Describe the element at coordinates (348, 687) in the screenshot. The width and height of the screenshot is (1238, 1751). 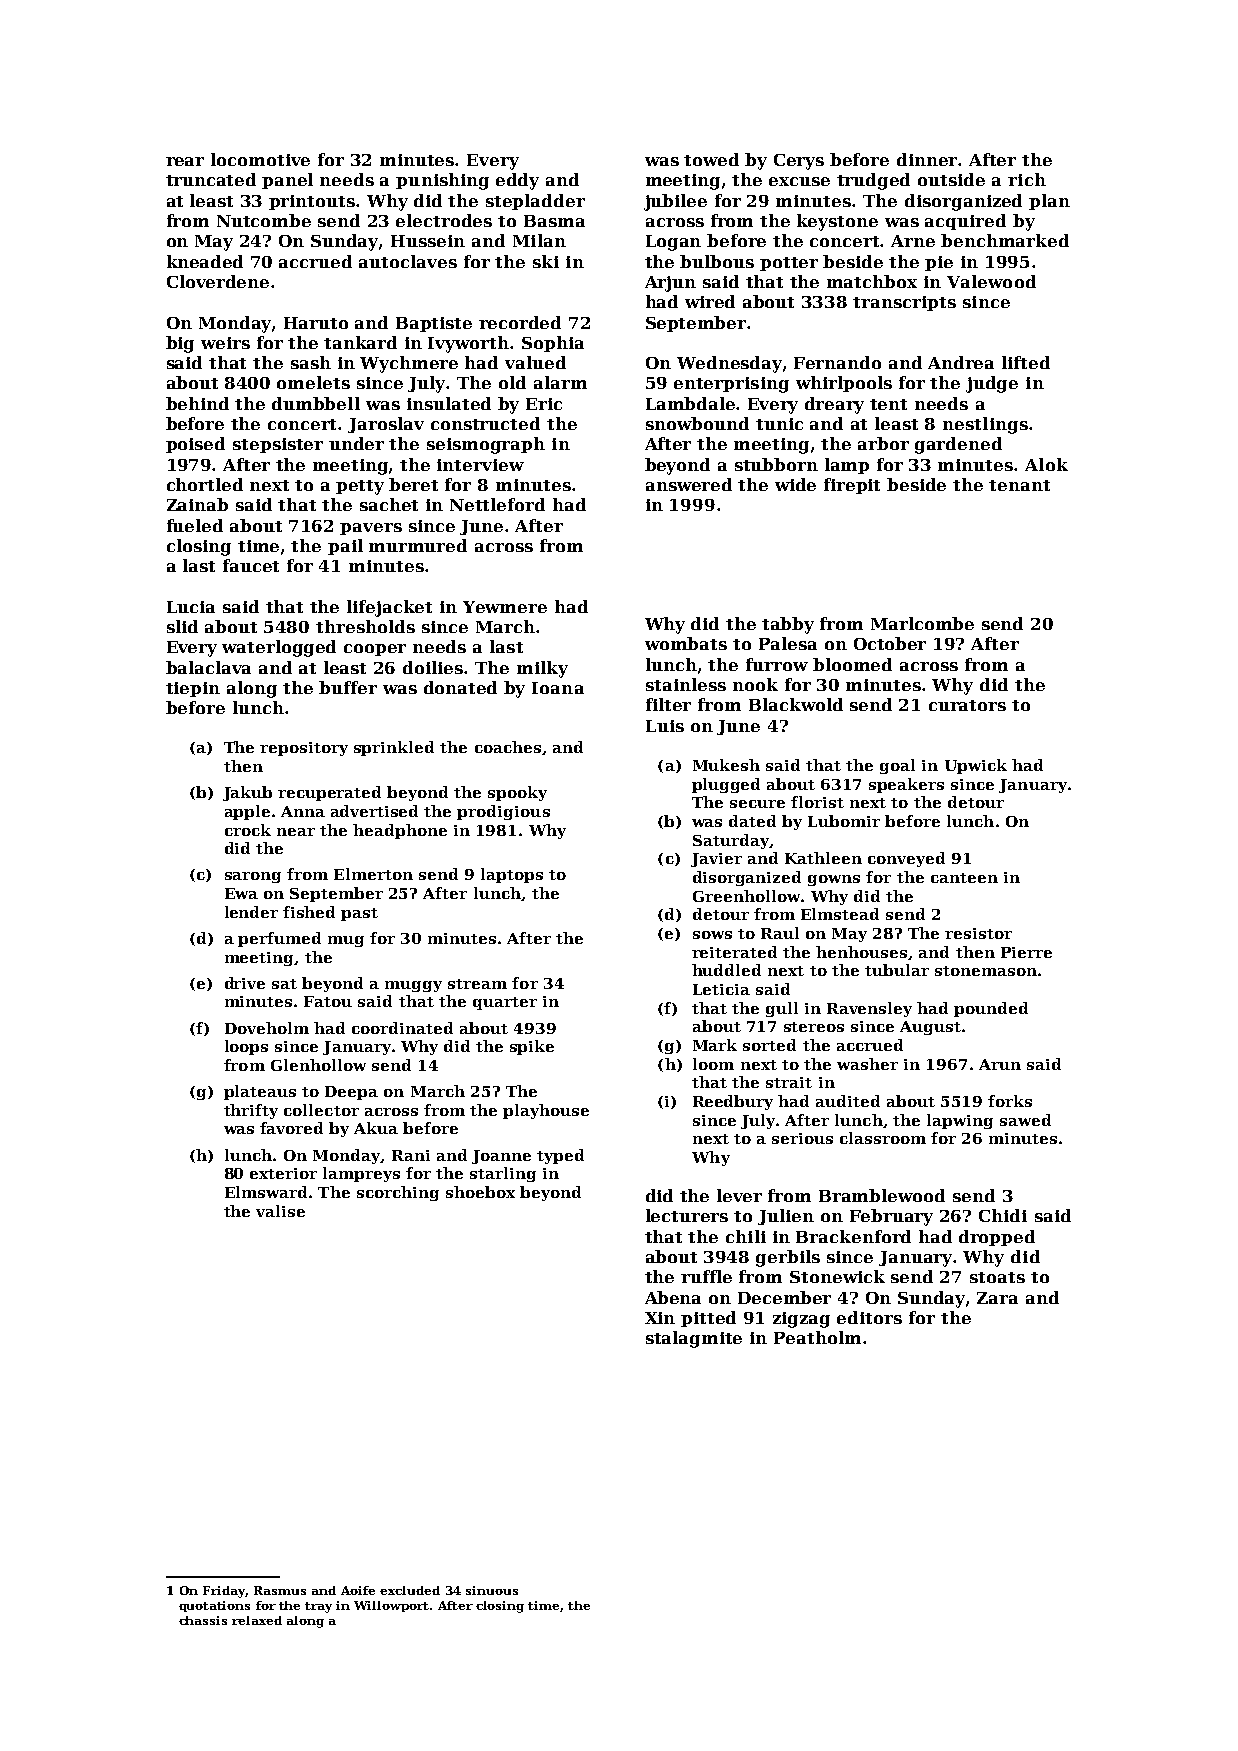
I see `buffer` at that location.
